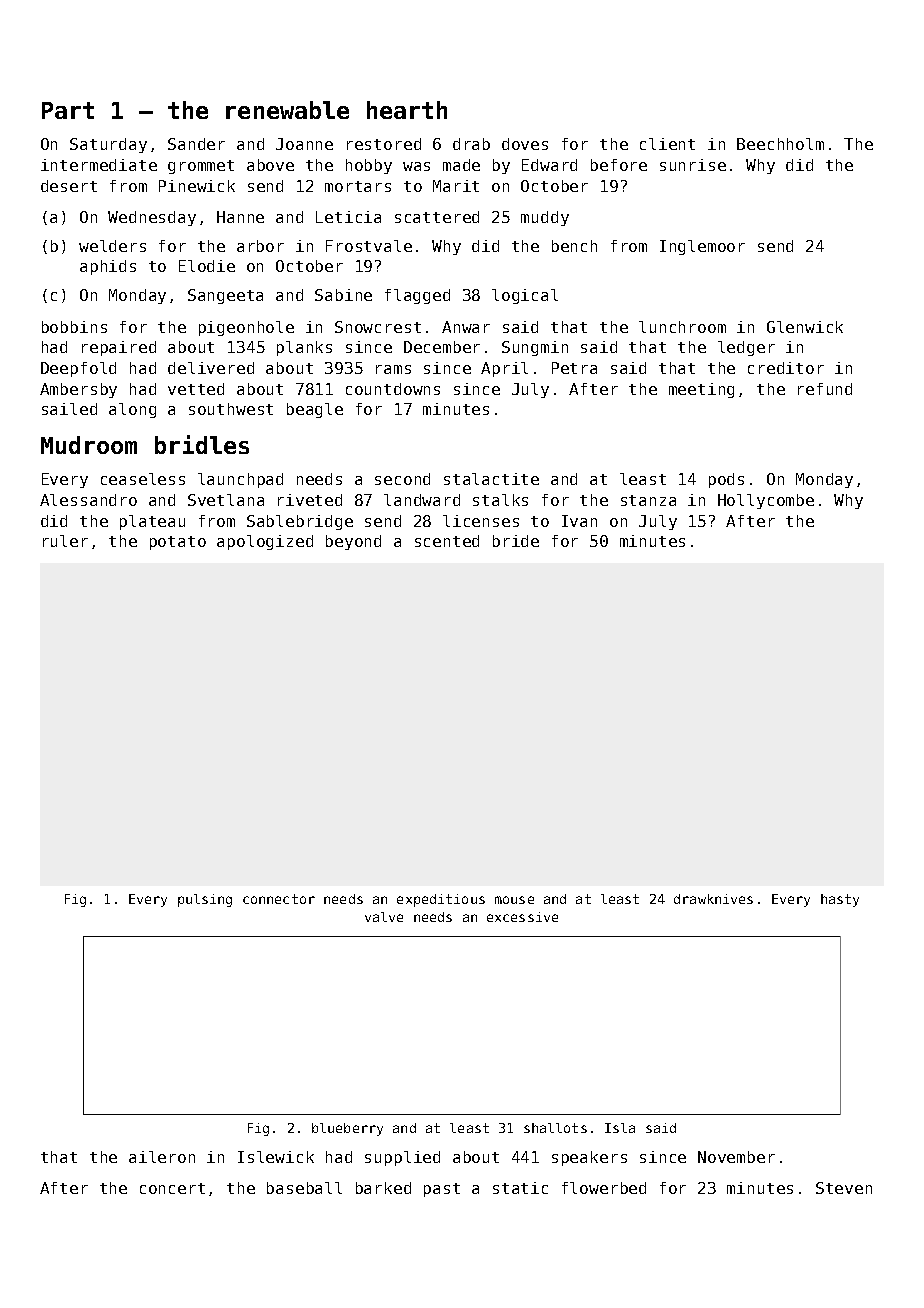  Describe the element at coordinates (702, 247) in the image. I see `Inglemoor` at that location.
